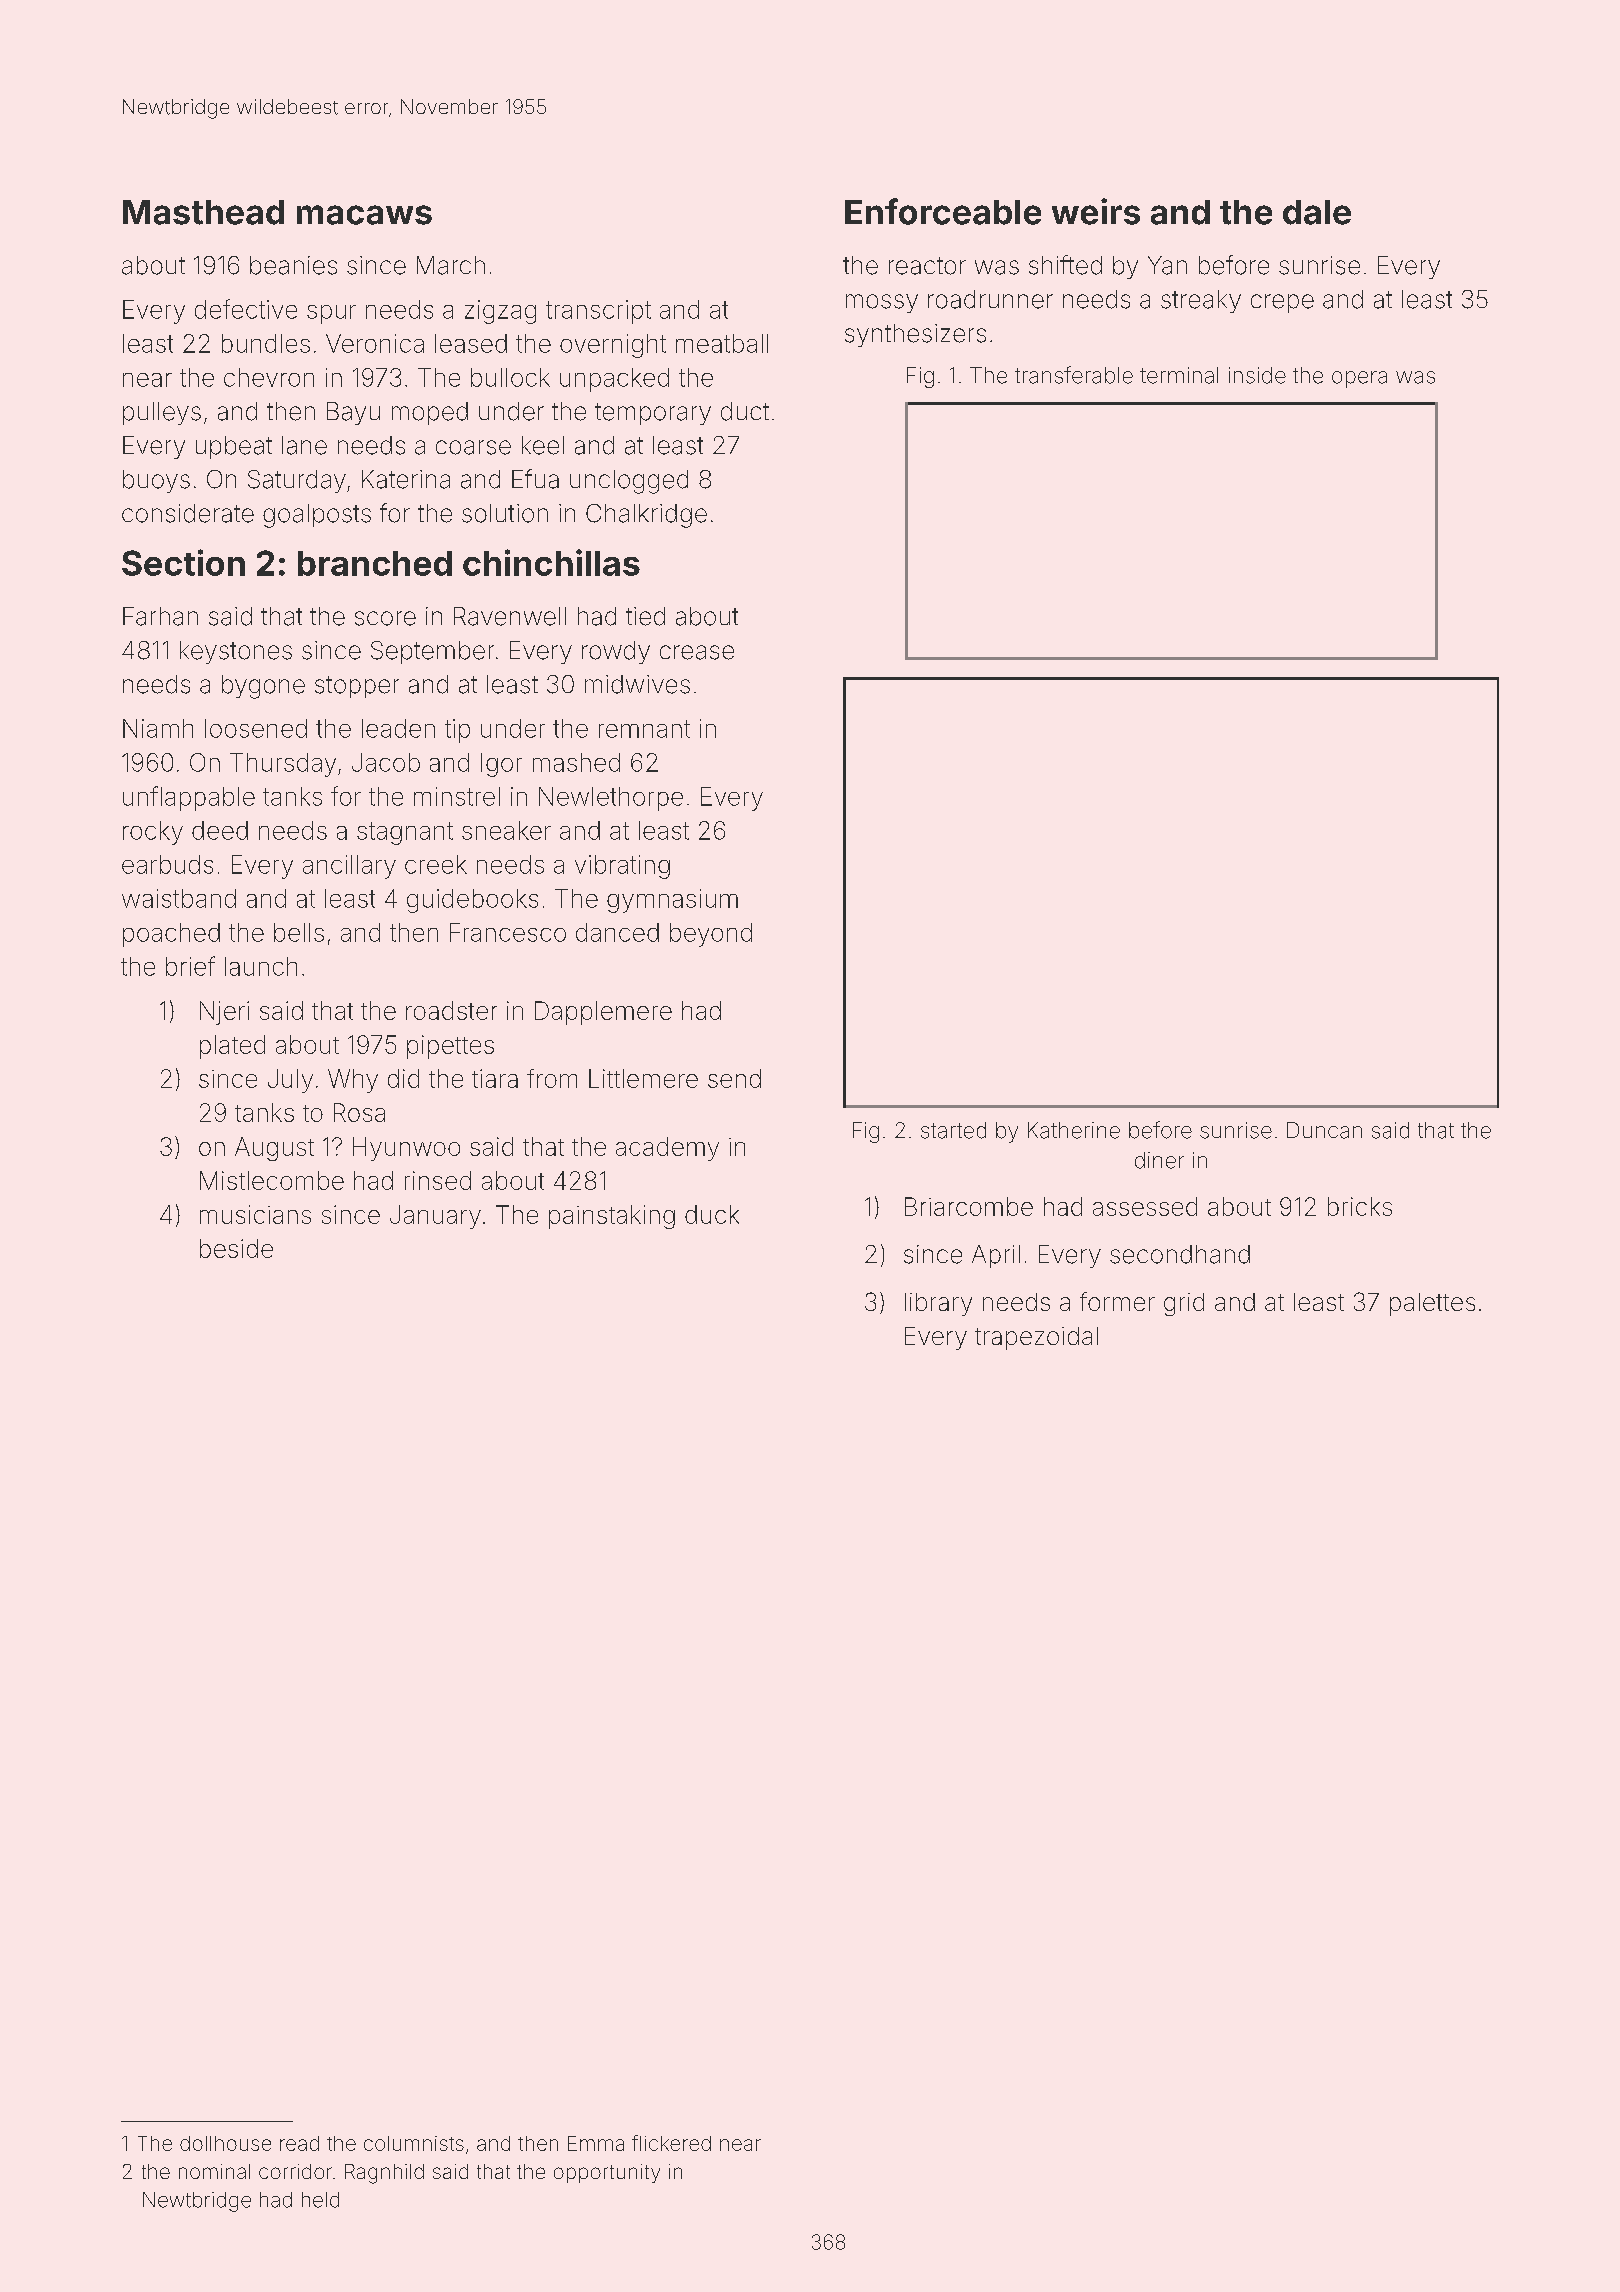 This screenshot has height=2292, width=1620. Describe the element at coordinates (612, 1217) in the screenshot. I see `painstaking` at that location.
